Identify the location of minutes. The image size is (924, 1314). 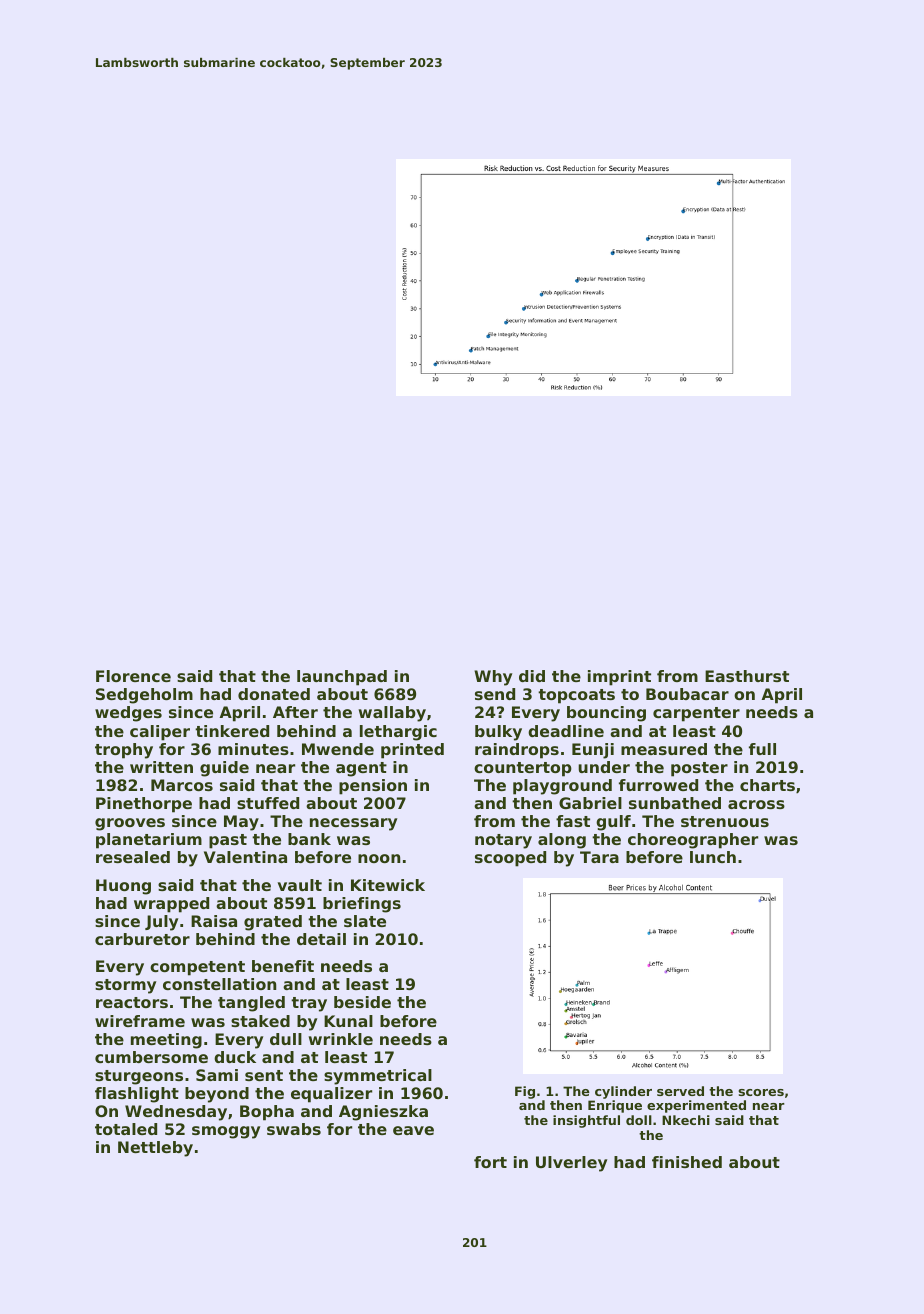
(253, 749).
